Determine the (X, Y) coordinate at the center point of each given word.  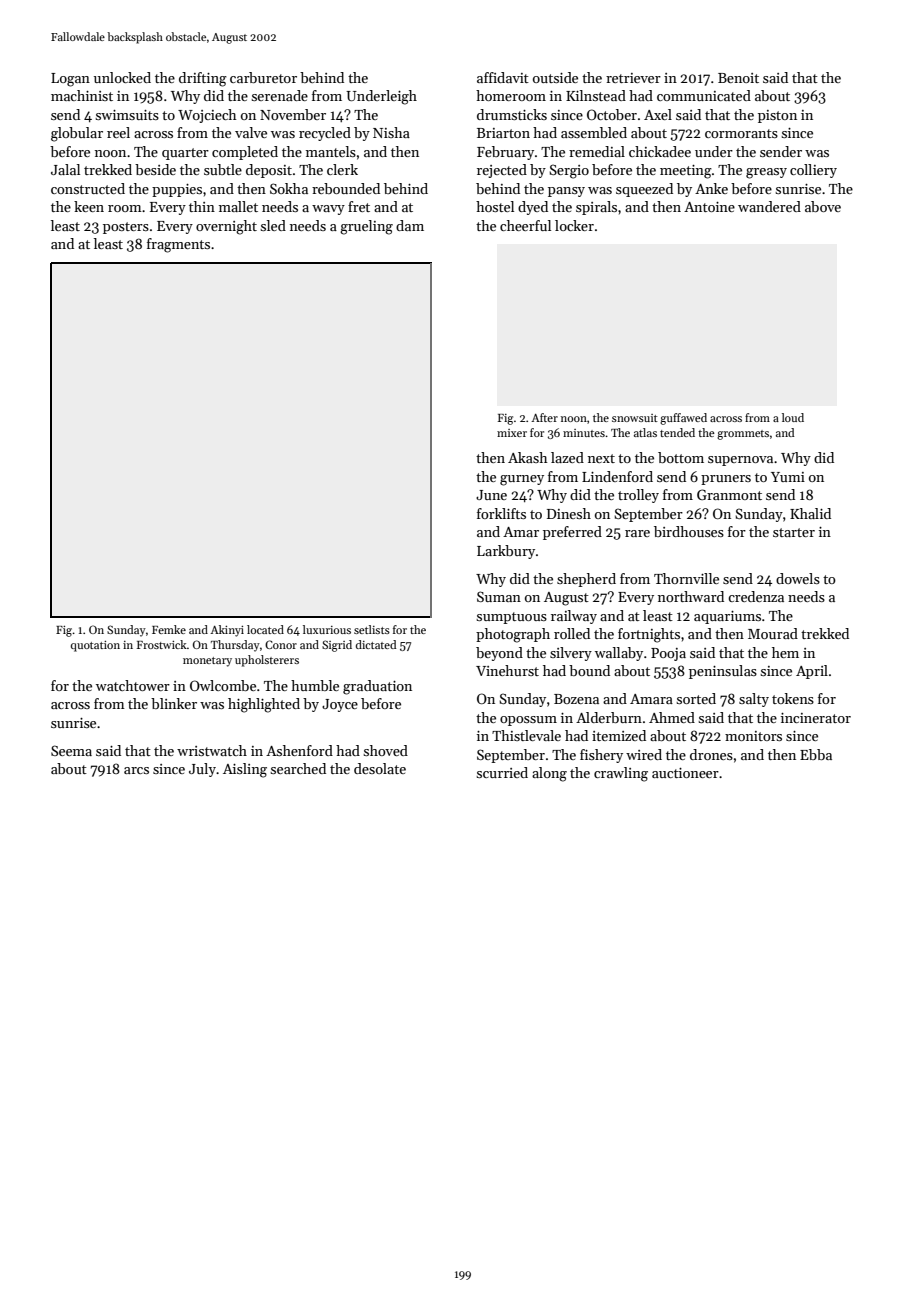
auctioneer (685, 773)
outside (555, 77)
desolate (380, 768)
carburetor (263, 77)
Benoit (738, 78)
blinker (174, 703)
